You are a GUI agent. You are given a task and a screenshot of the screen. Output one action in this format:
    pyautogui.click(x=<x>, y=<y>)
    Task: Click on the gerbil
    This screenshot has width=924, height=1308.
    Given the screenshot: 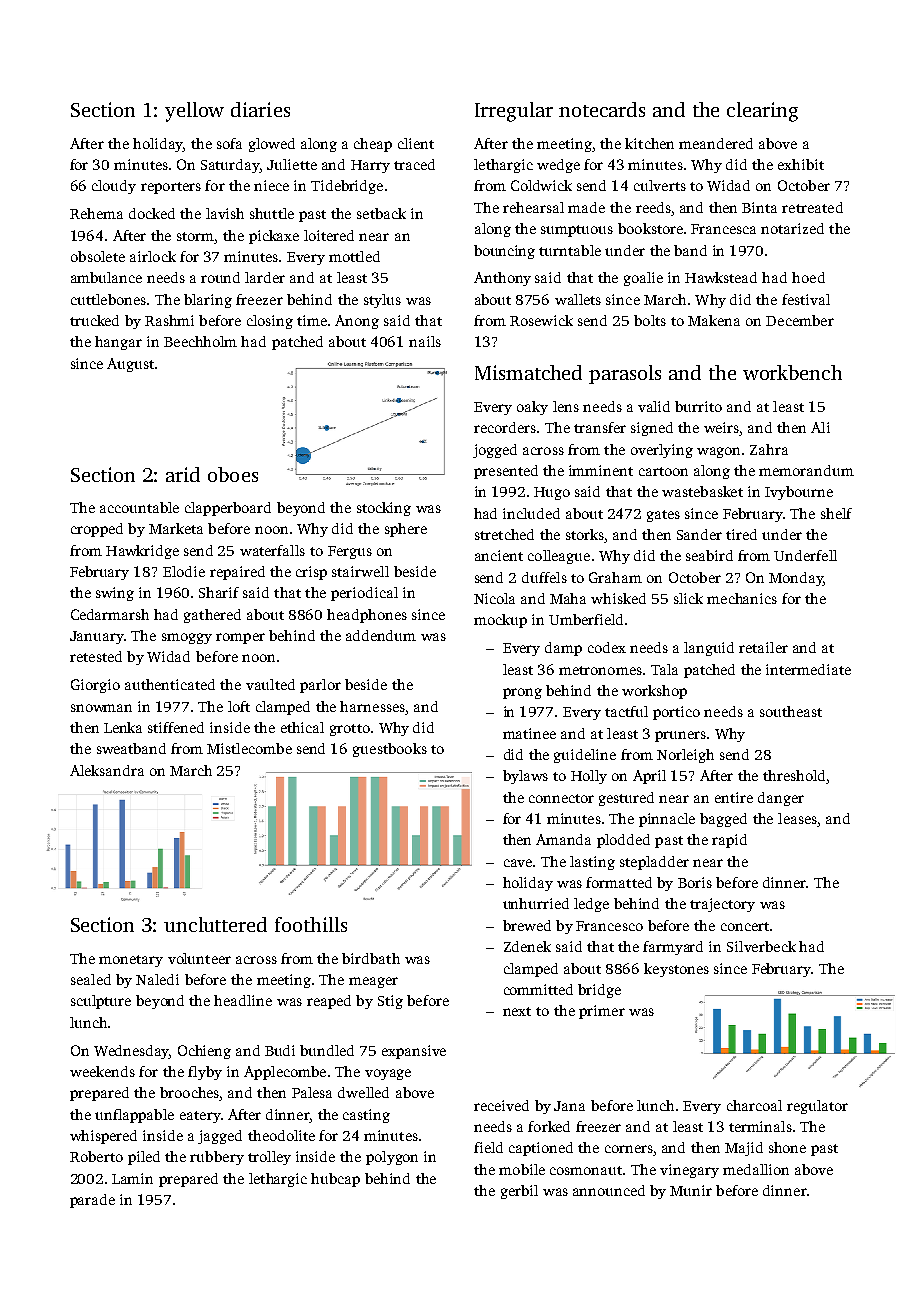 What is the action you would take?
    pyautogui.click(x=519, y=1192)
